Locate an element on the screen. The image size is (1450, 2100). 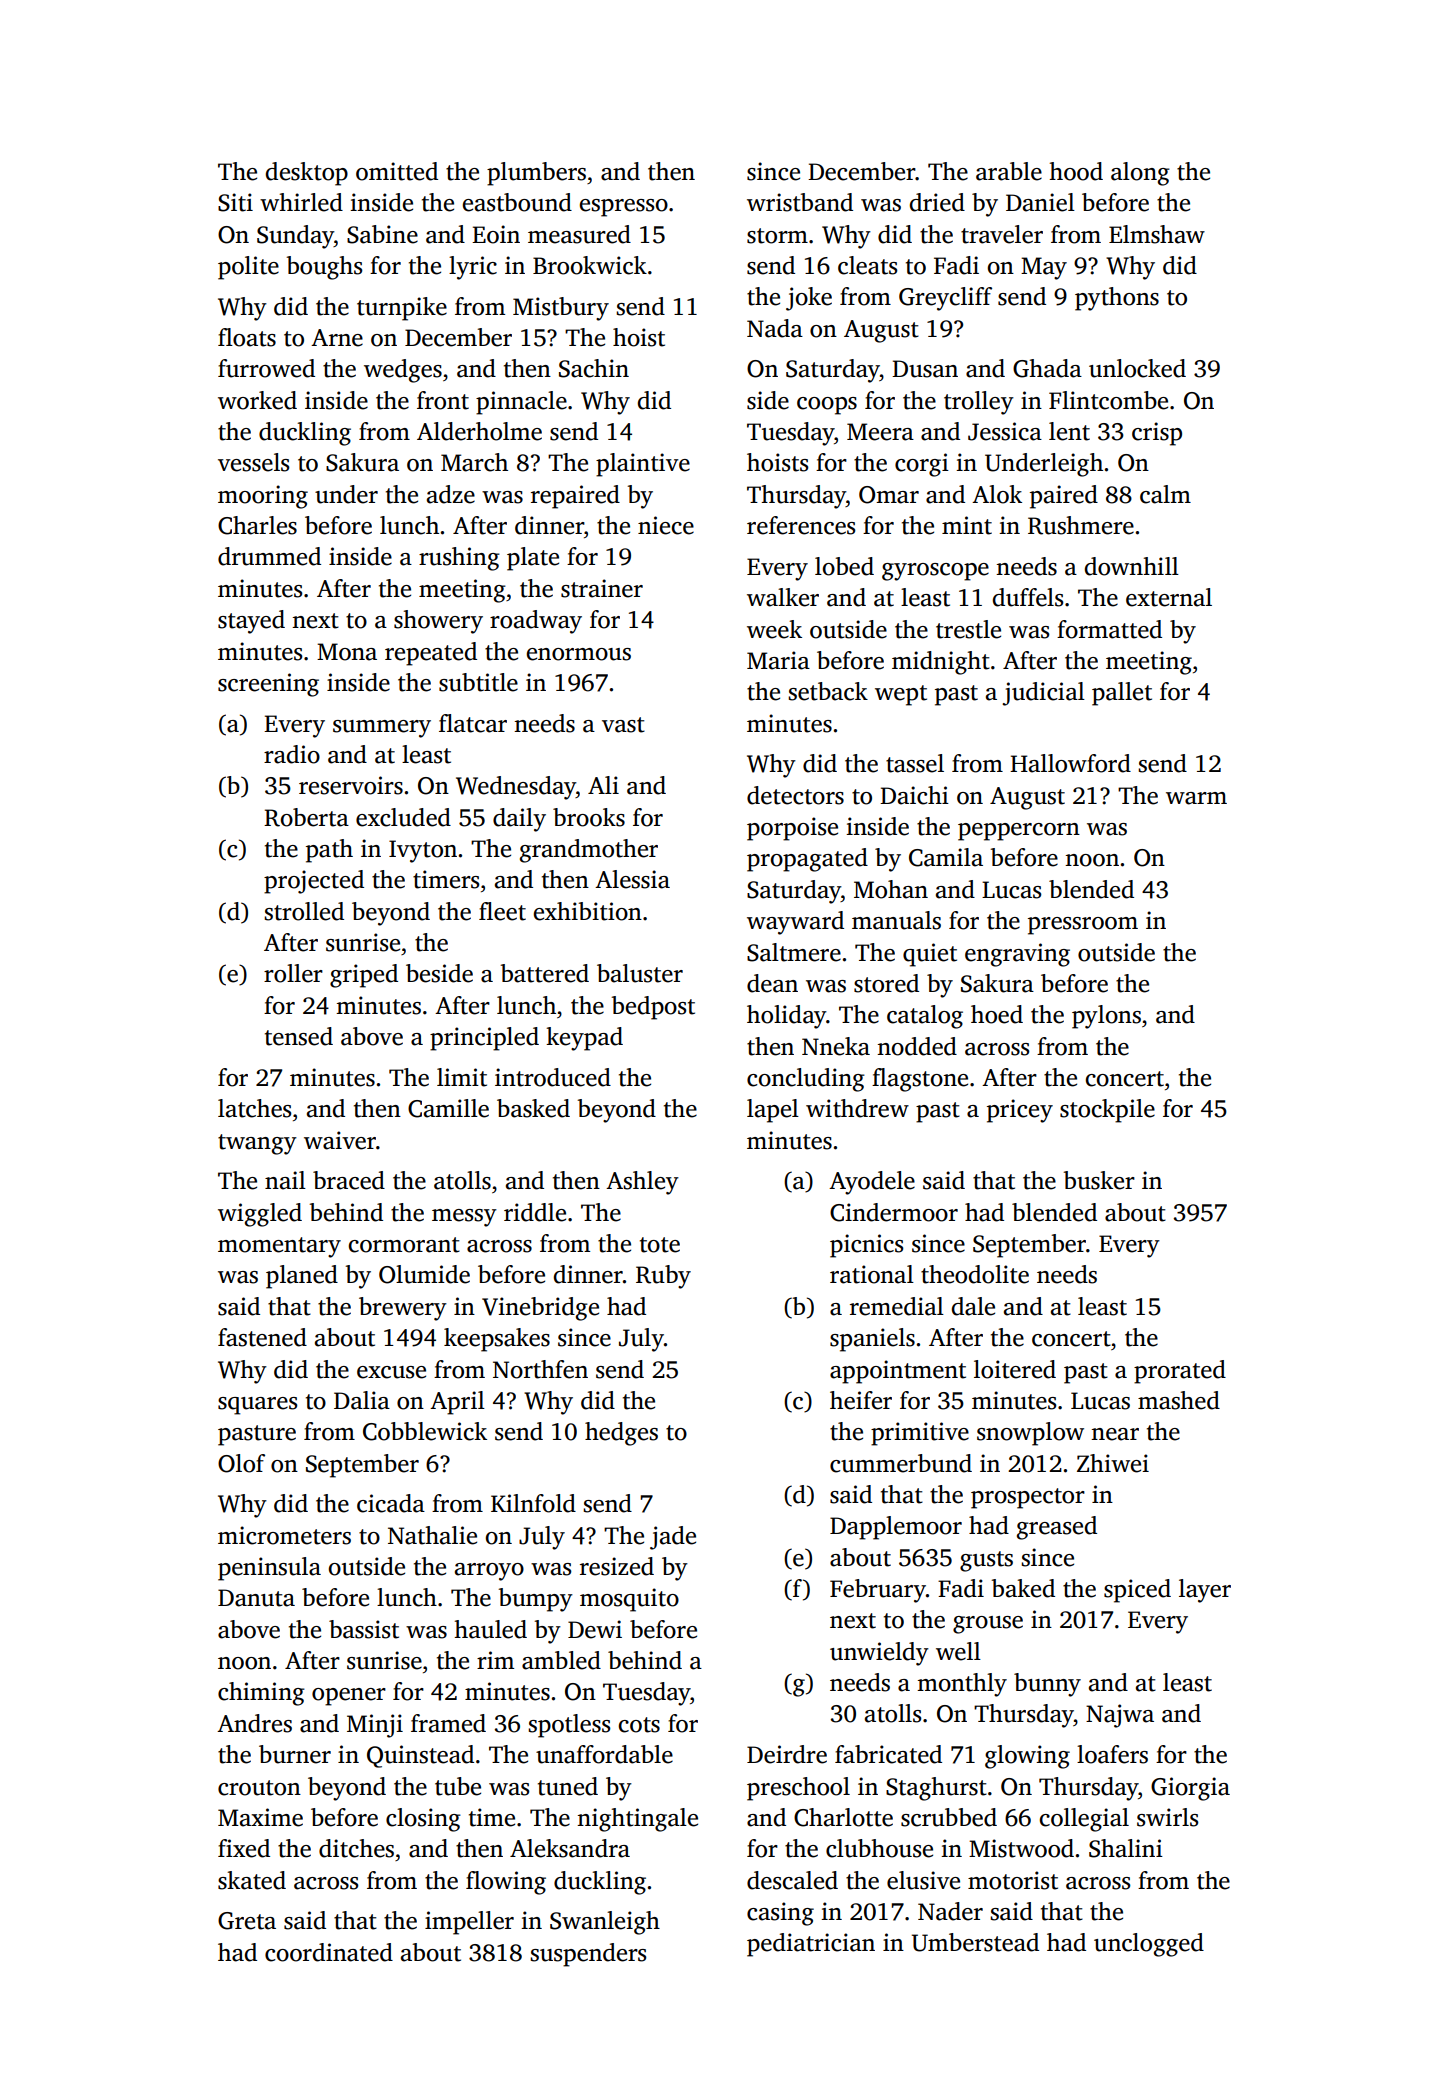
fixed is located at coordinates (244, 1848).
